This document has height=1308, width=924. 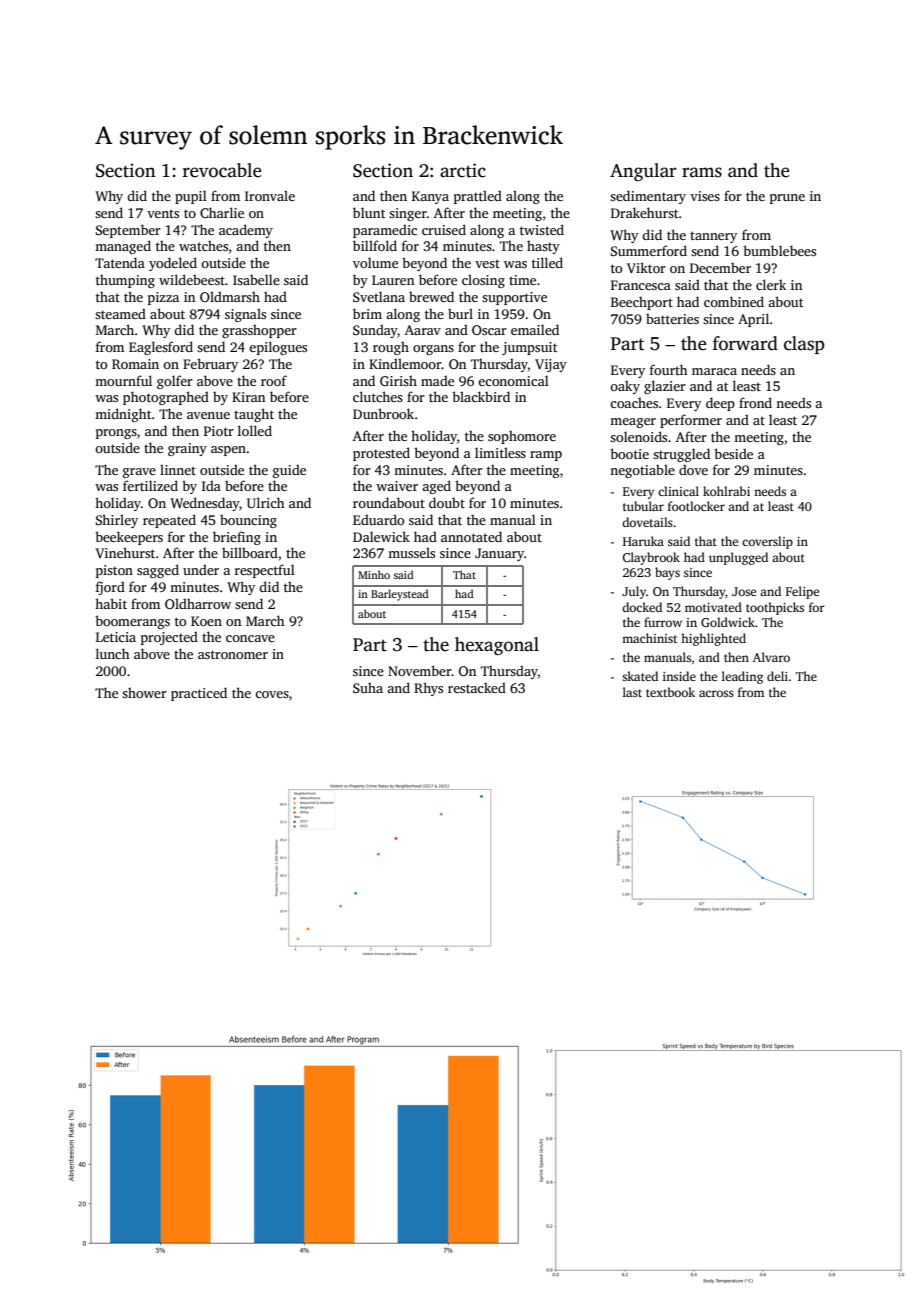 I want to click on grainy, so click(x=187, y=449).
